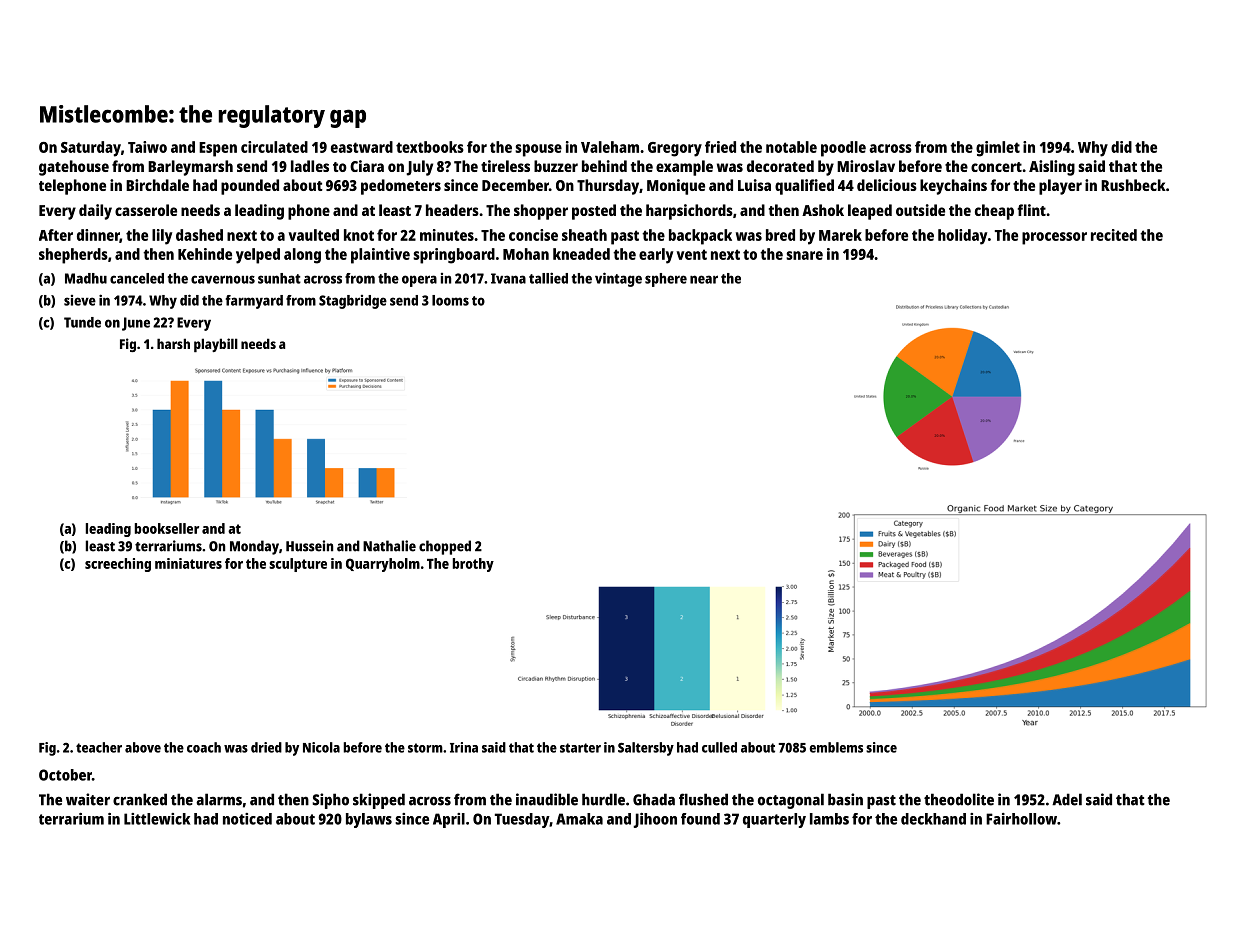  I want to click on miniatures, so click(188, 563).
